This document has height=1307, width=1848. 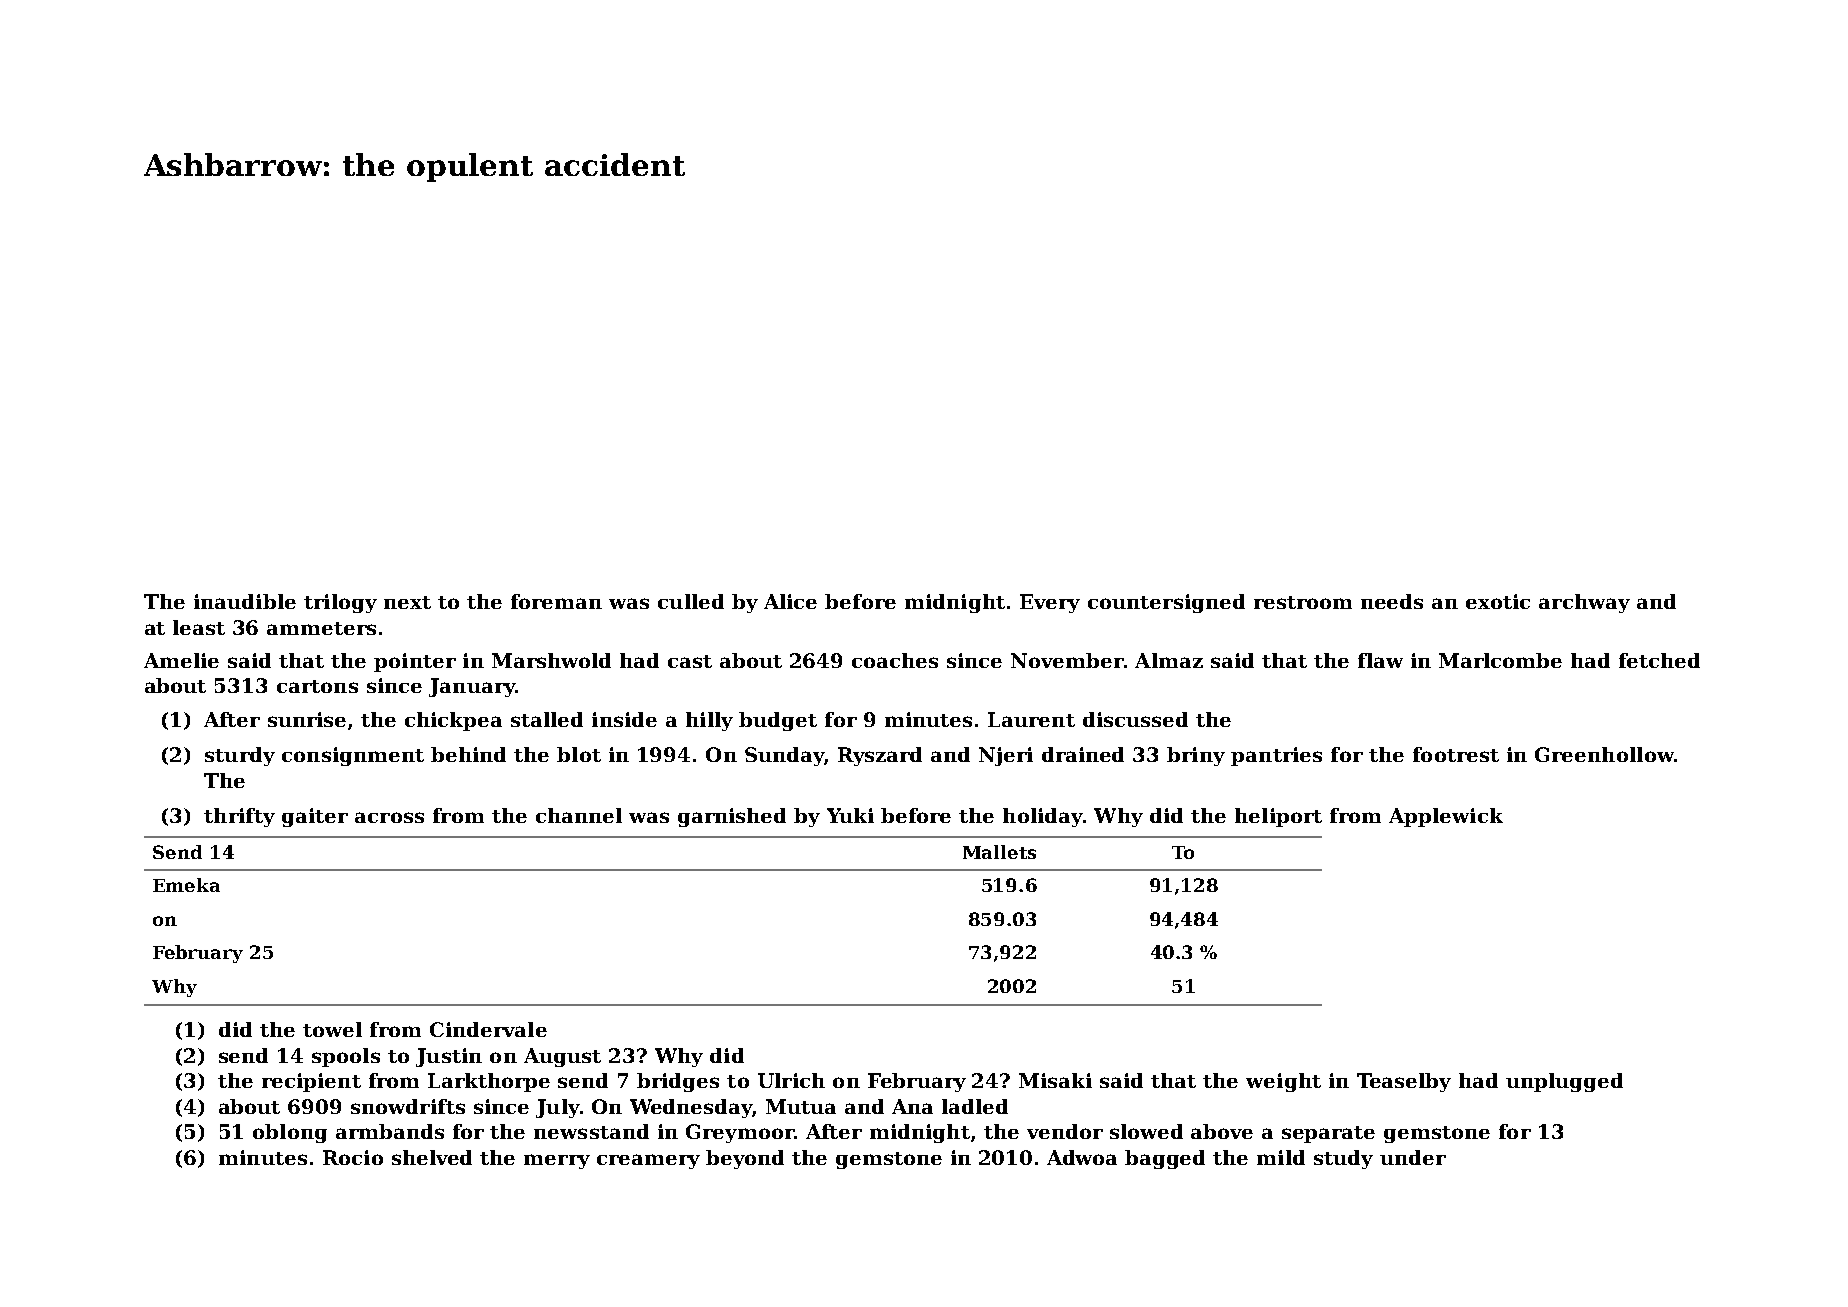 What do you see at coordinates (240, 756) in the document?
I see `sturdy` at bounding box center [240, 756].
